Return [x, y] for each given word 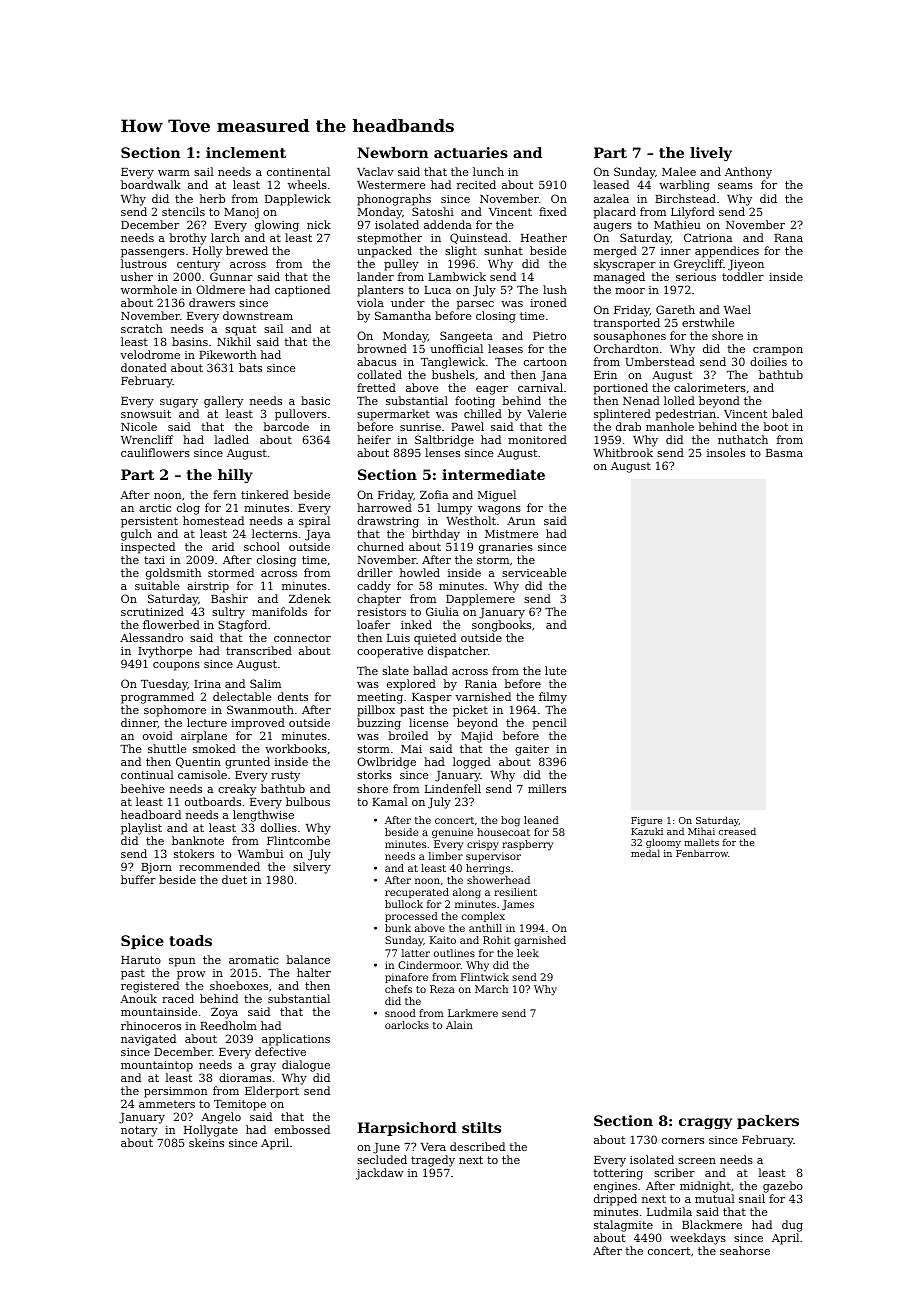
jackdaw [380, 1174]
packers [768, 1122]
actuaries [471, 152]
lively [711, 154]
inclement [246, 152]
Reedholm [228, 1025]
